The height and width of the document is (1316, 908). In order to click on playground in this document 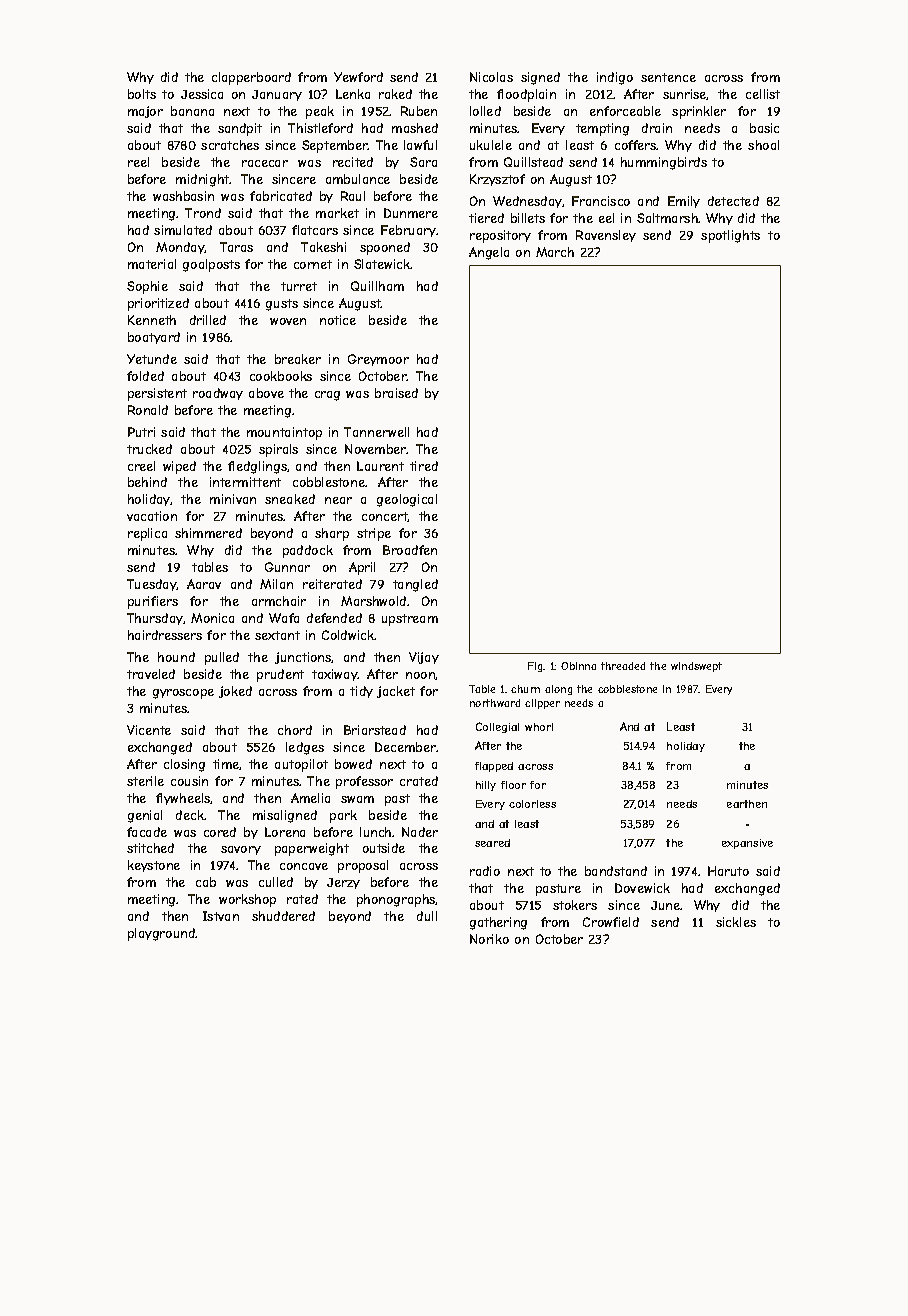, I will do `click(162, 934)`.
